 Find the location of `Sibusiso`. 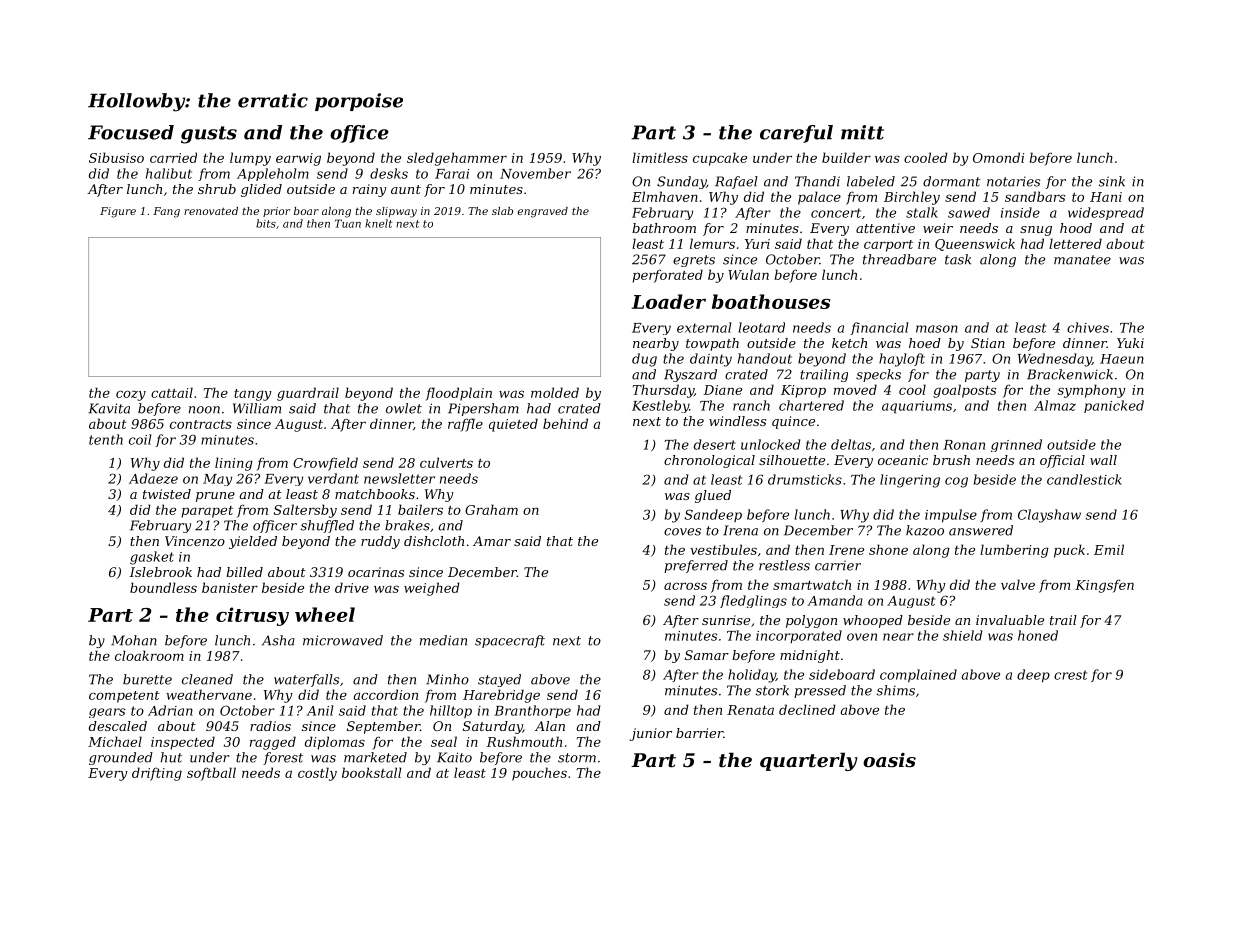

Sibusiso is located at coordinates (116, 157).
